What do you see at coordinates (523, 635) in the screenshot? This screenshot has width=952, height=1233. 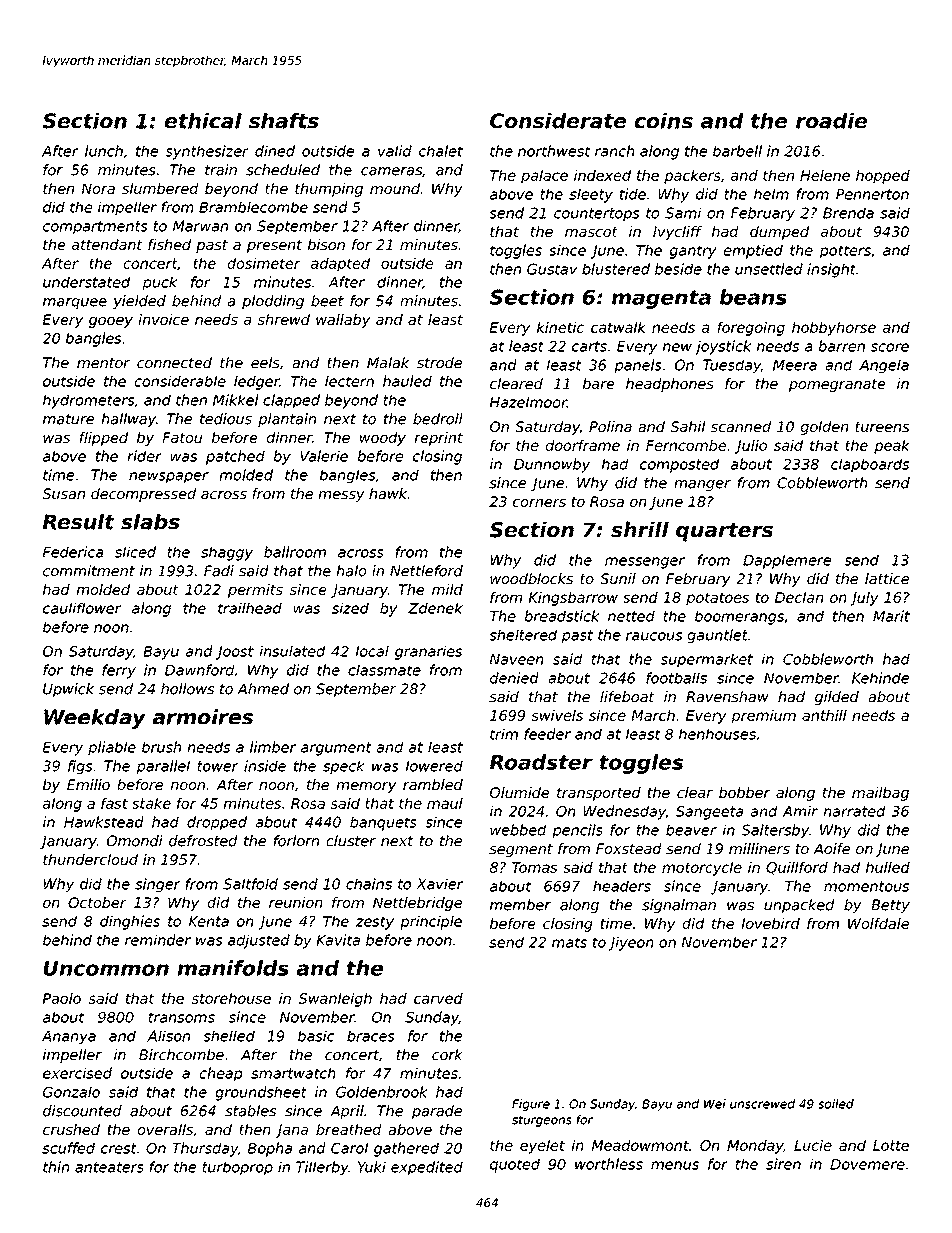 I see `sheltered` at bounding box center [523, 635].
